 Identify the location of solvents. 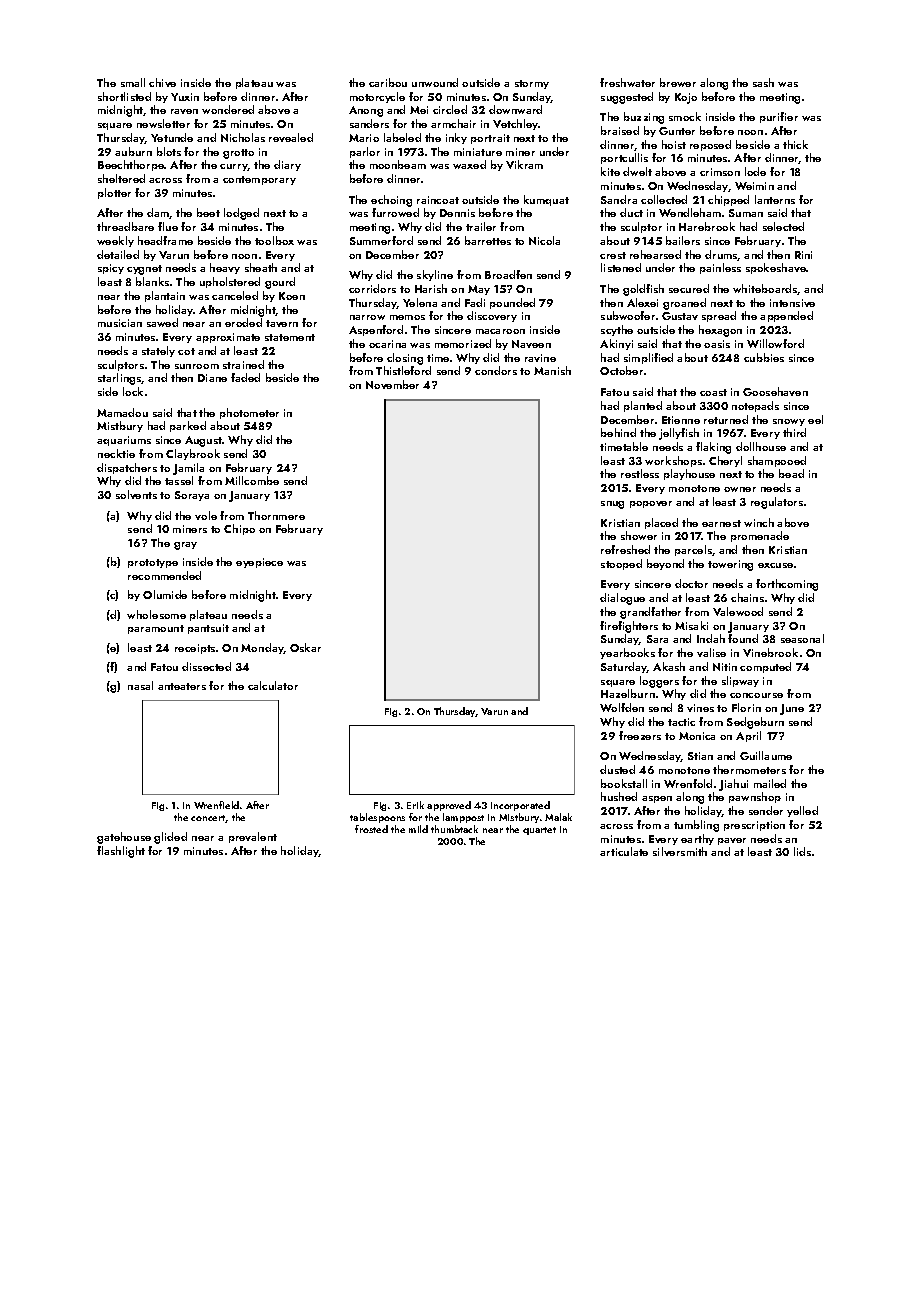
(136, 494).
